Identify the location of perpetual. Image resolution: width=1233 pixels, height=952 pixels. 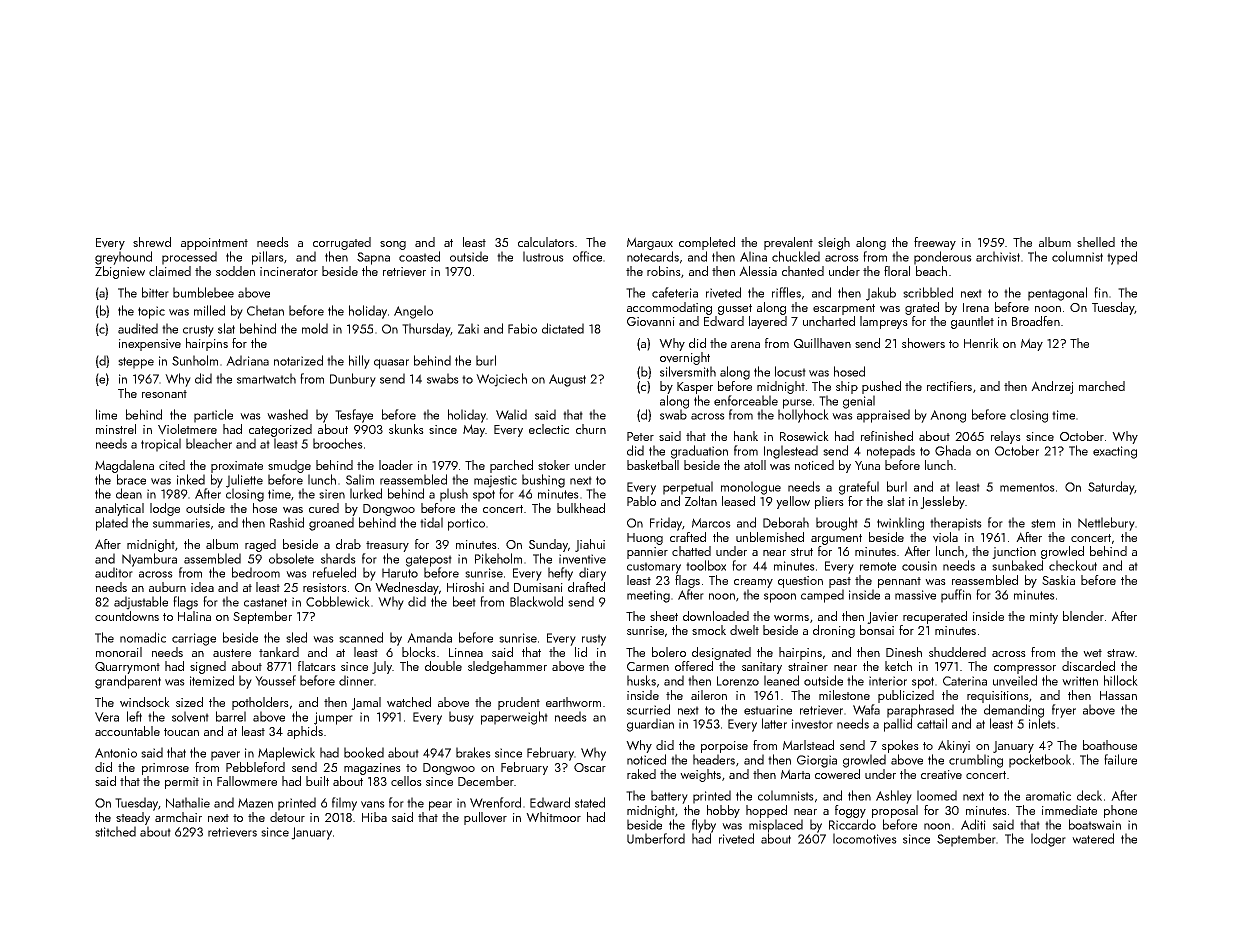
(688, 488).
